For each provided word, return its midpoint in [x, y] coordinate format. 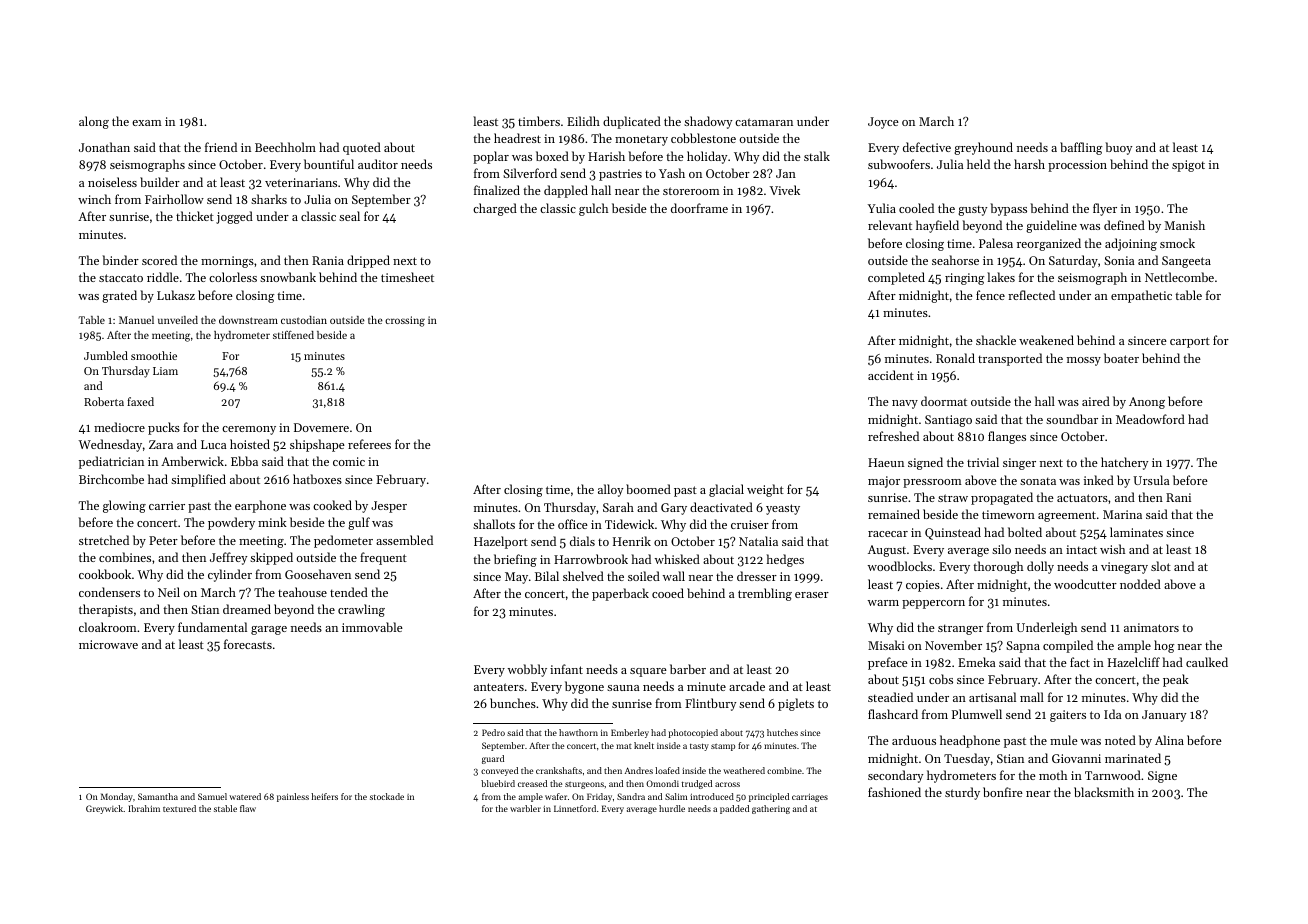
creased [532, 783]
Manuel [136, 320]
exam [147, 123]
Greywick [105, 809]
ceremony [249, 430]
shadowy [708, 122]
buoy [1118, 148]
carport [1190, 342]
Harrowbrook [591, 559]
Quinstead [953, 533]
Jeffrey [228, 558]
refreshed [893, 436]
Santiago [948, 421]
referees [369, 444]
